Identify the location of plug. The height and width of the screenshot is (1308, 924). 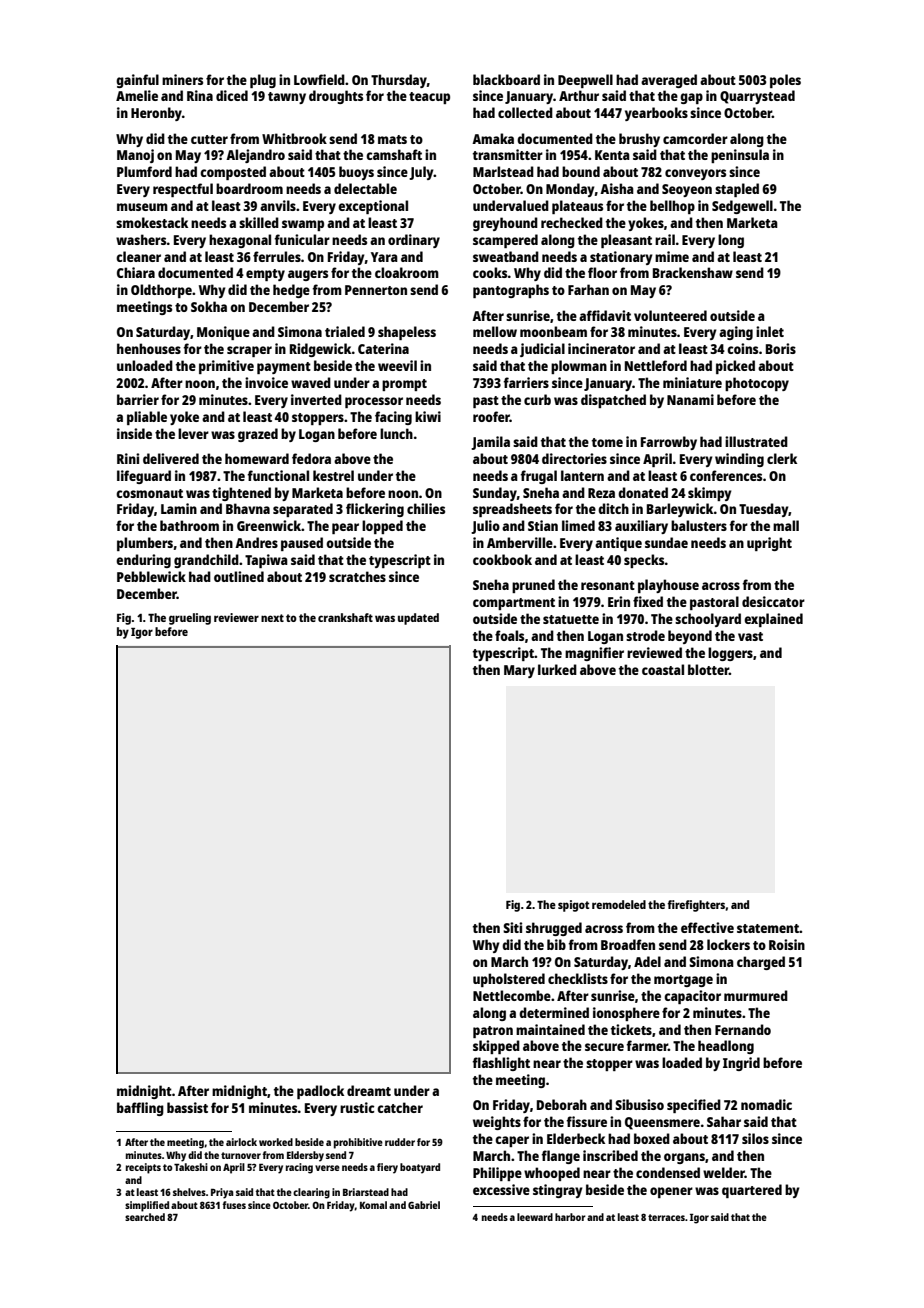
(263, 81).
